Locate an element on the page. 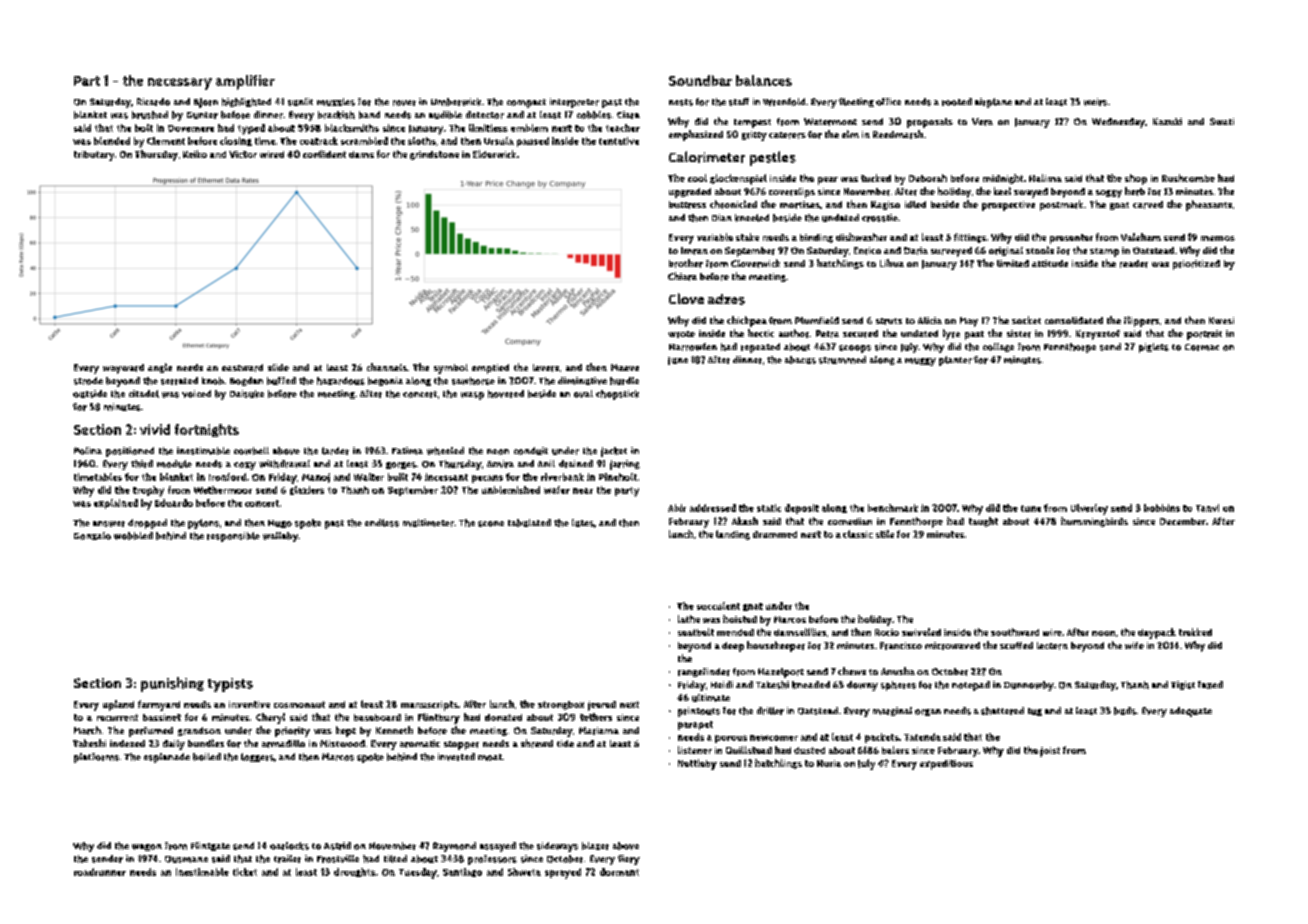 The width and height of the image is (1308, 924). blazer is located at coordinates (595, 846).
